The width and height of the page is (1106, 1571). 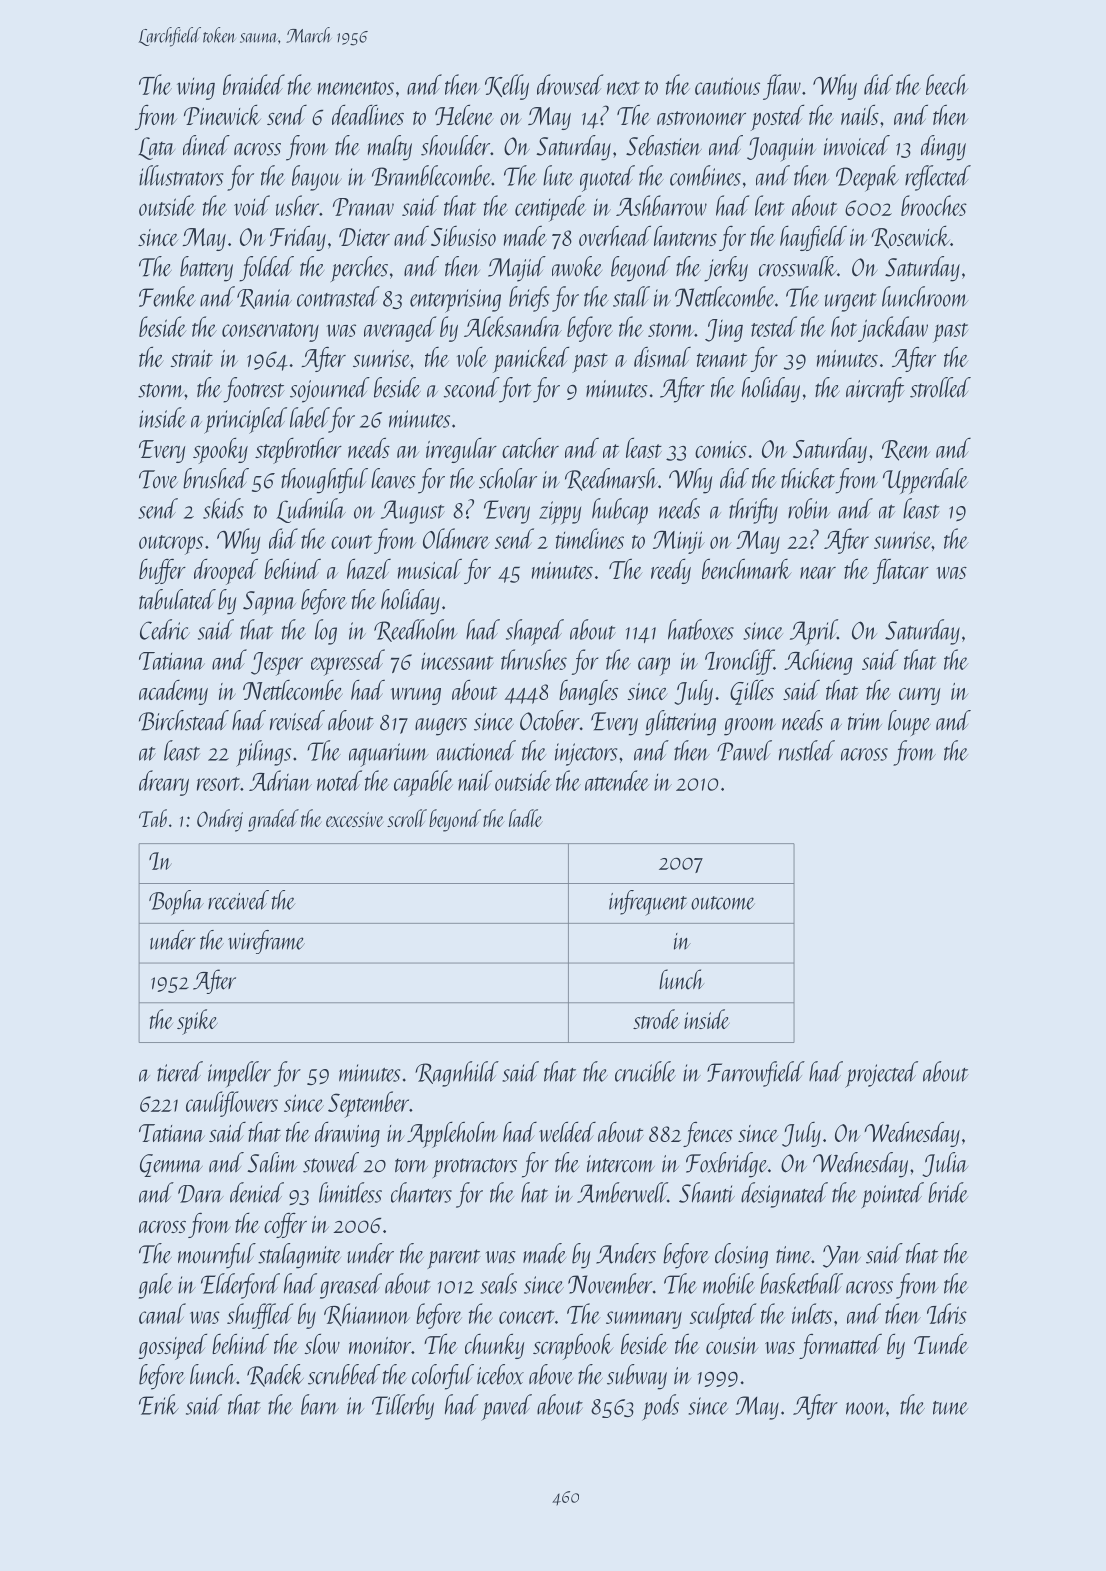 What do you see at coordinates (252, 205) in the page?
I see `void` at bounding box center [252, 205].
